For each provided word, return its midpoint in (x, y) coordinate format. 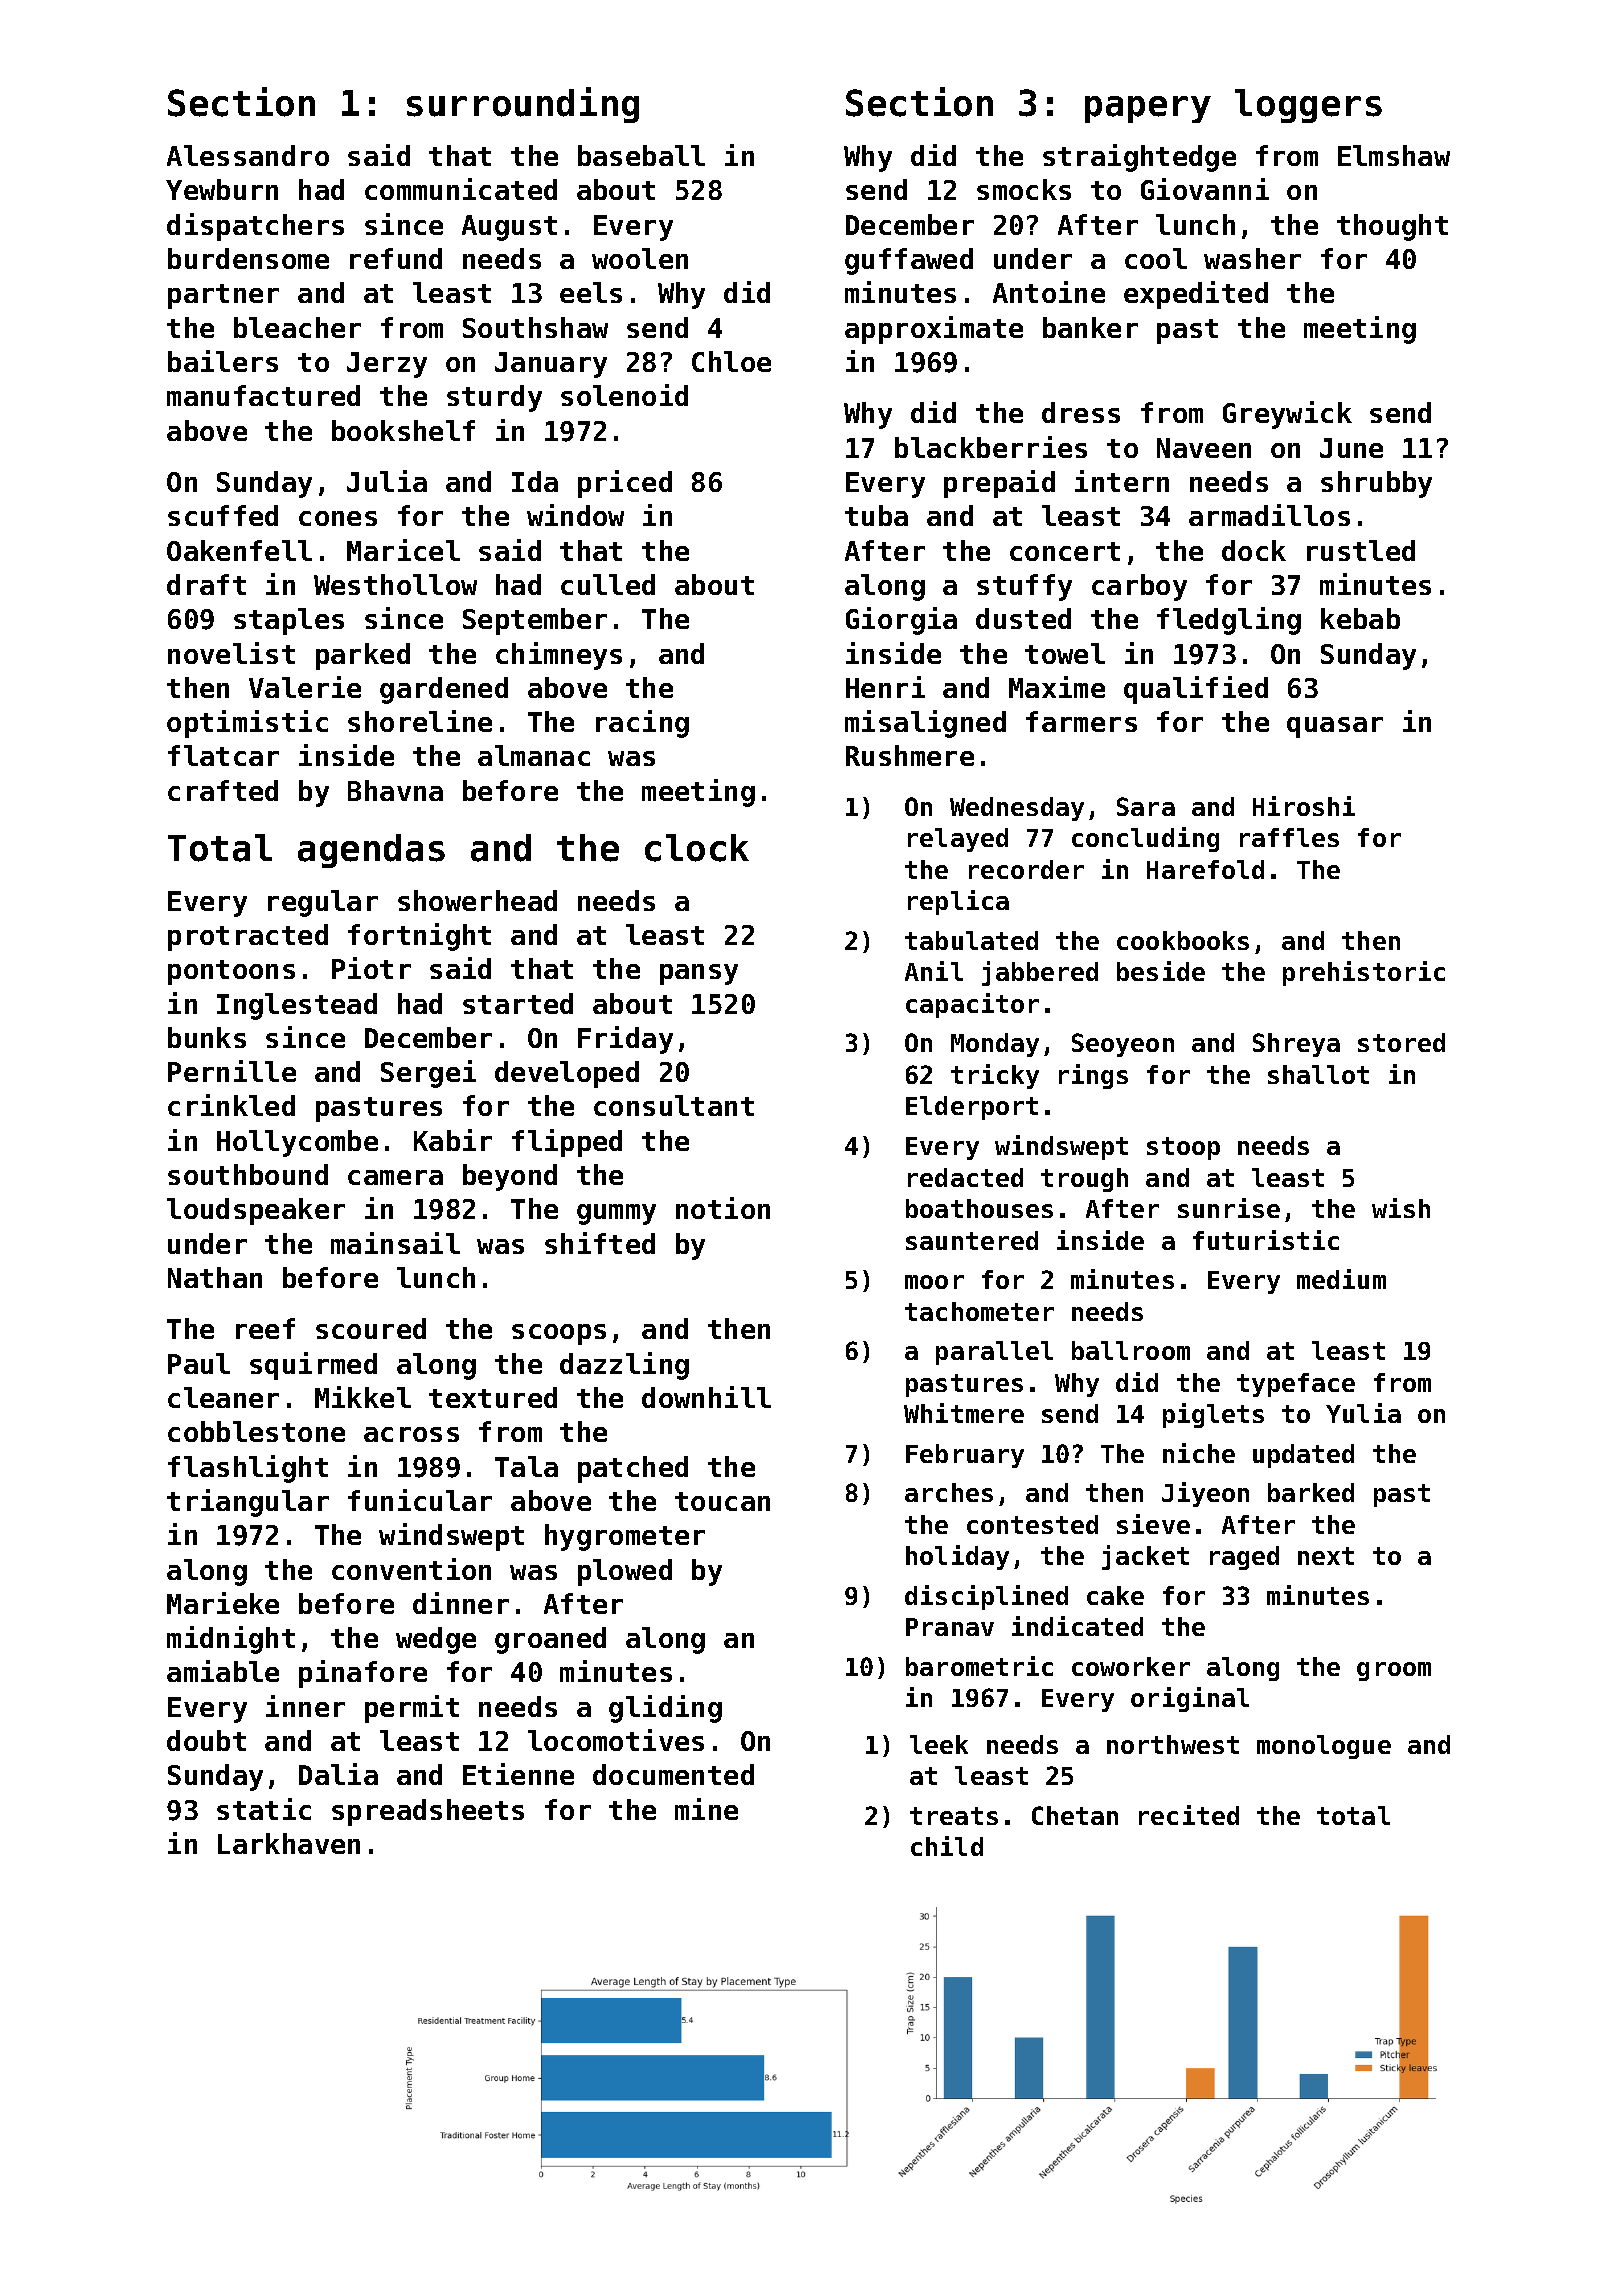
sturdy (494, 398)
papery (1148, 109)
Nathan (215, 1277)
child (947, 1846)
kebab (1360, 618)
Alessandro (248, 155)
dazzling (624, 1366)
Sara (1146, 806)
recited (1189, 1815)
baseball (641, 155)
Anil (934, 971)
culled (608, 584)
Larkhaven (289, 1843)
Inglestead (297, 1006)
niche (1199, 1453)
